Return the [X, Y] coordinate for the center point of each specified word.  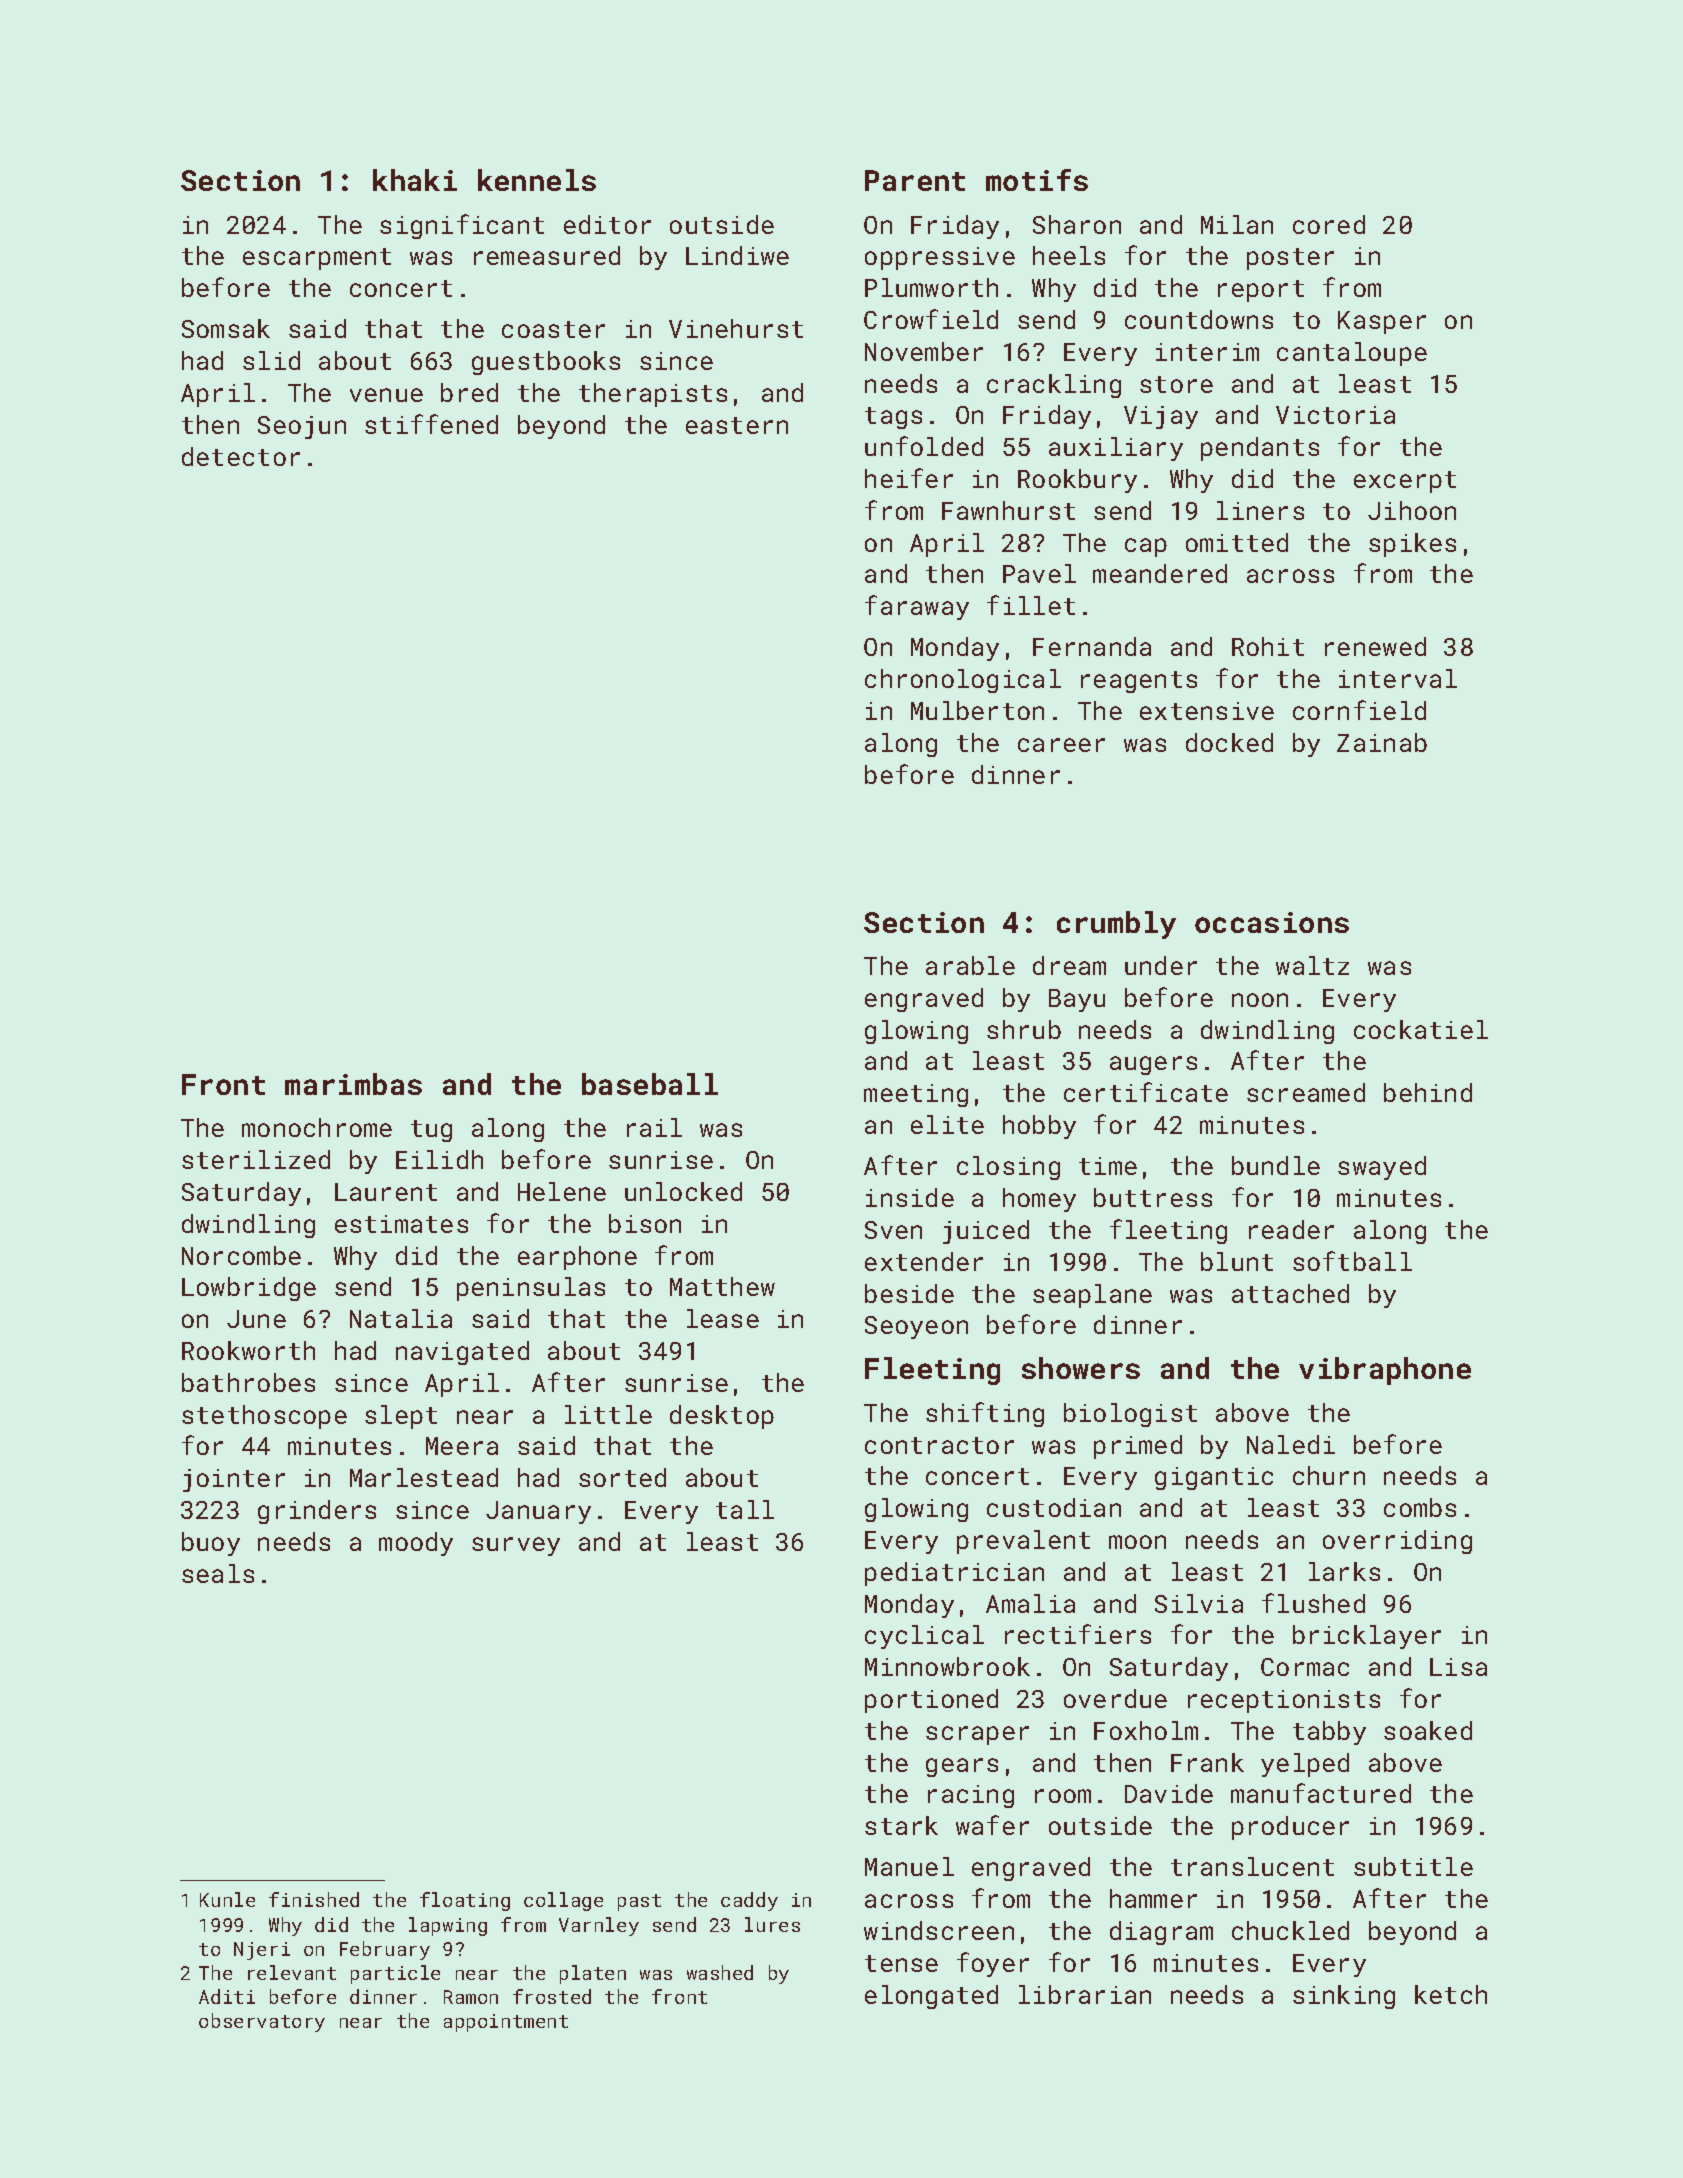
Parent [915, 180]
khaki [415, 180]
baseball [650, 1084]
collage [563, 1901]
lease [723, 1318]
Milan [1237, 224]
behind [1428, 1092]
